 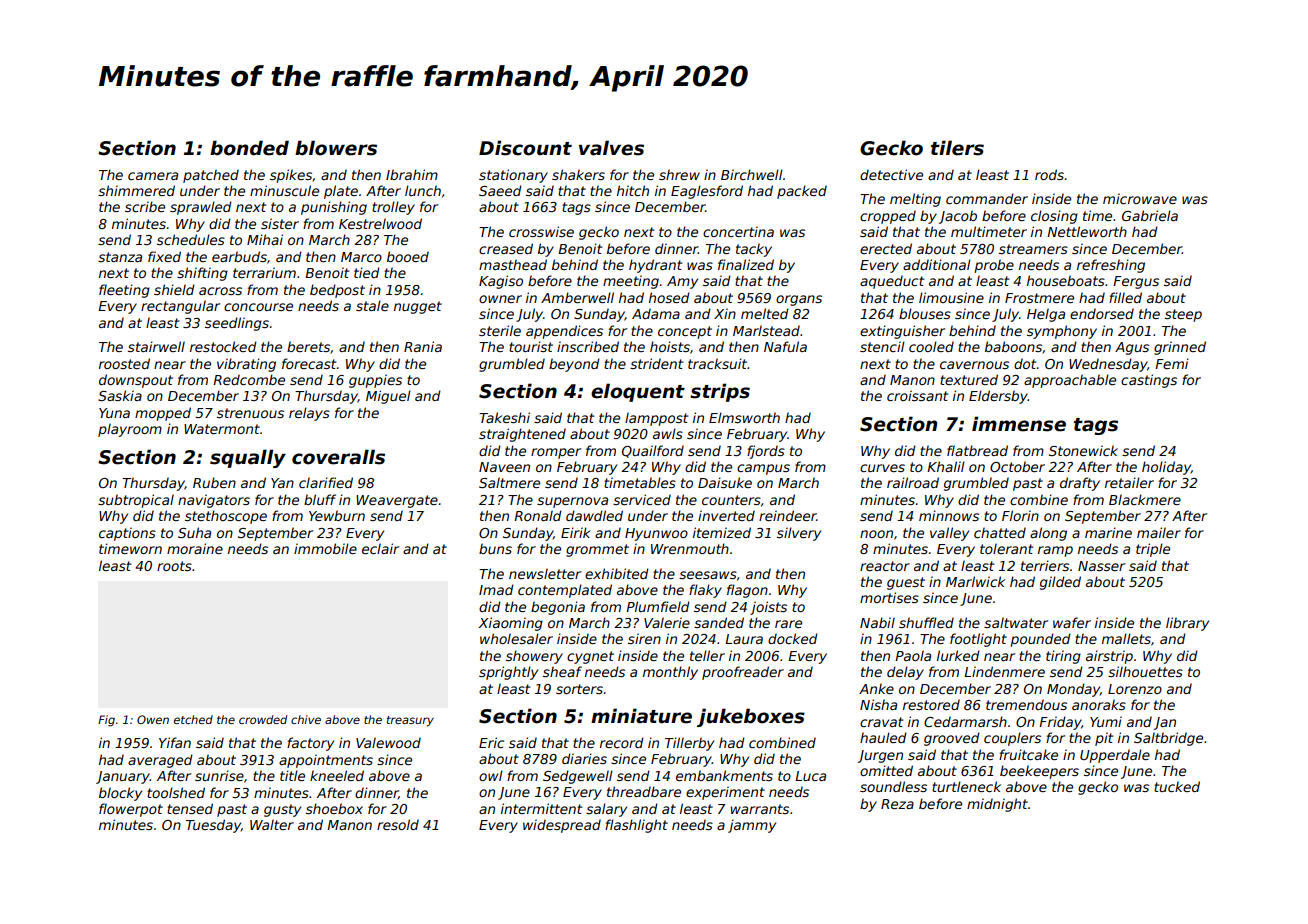 What do you see at coordinates (606, 810) in the image?
I see `salary` at bounding box center [606, 810].
